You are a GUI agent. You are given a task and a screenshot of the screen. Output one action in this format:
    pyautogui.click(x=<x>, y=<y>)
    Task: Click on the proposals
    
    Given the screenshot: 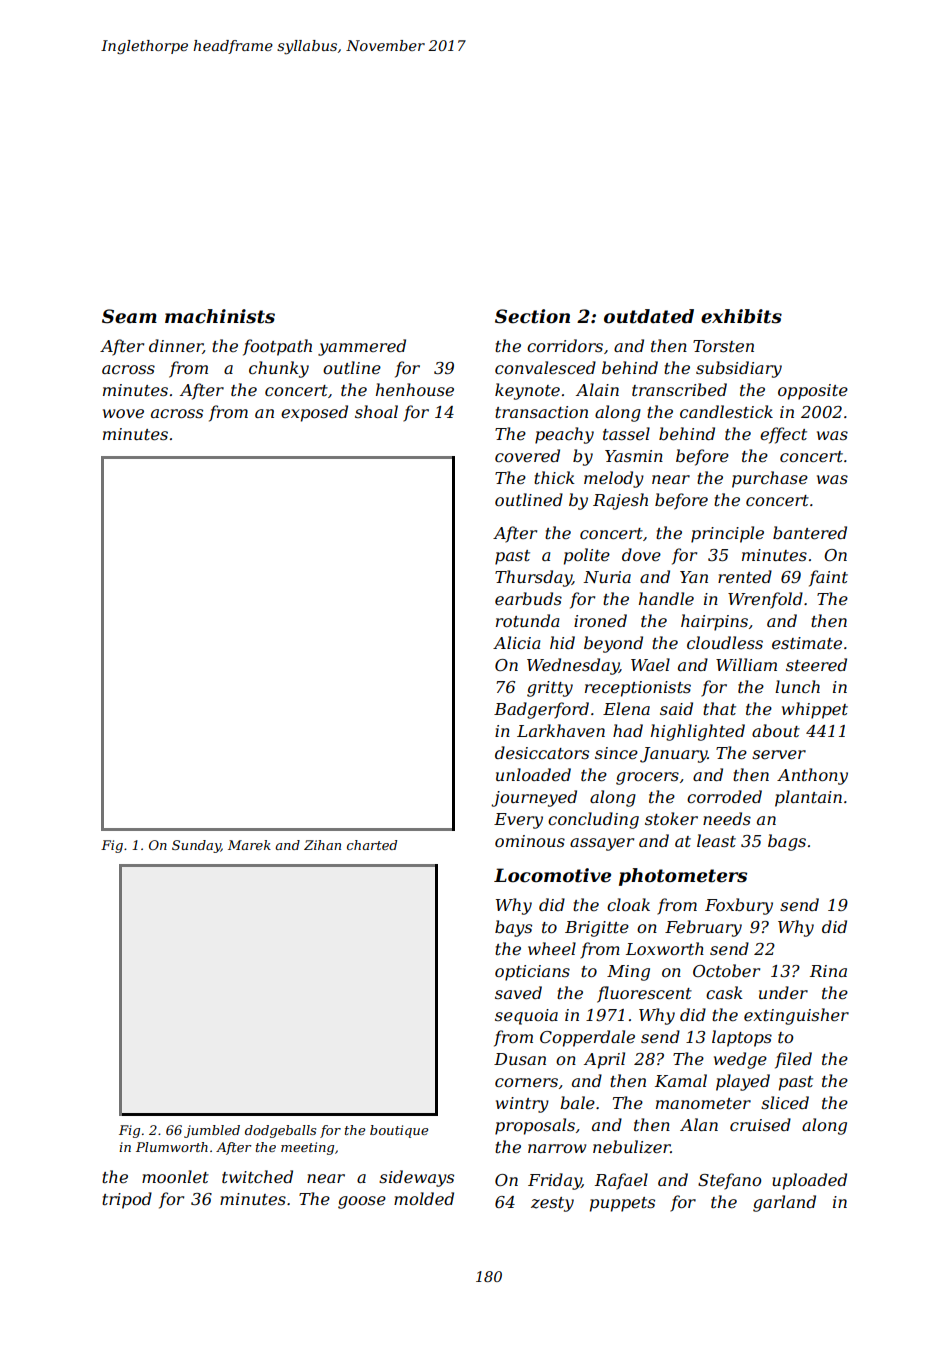 What is the action you would take?
    pyautogui.click(x=535, y=1126)
